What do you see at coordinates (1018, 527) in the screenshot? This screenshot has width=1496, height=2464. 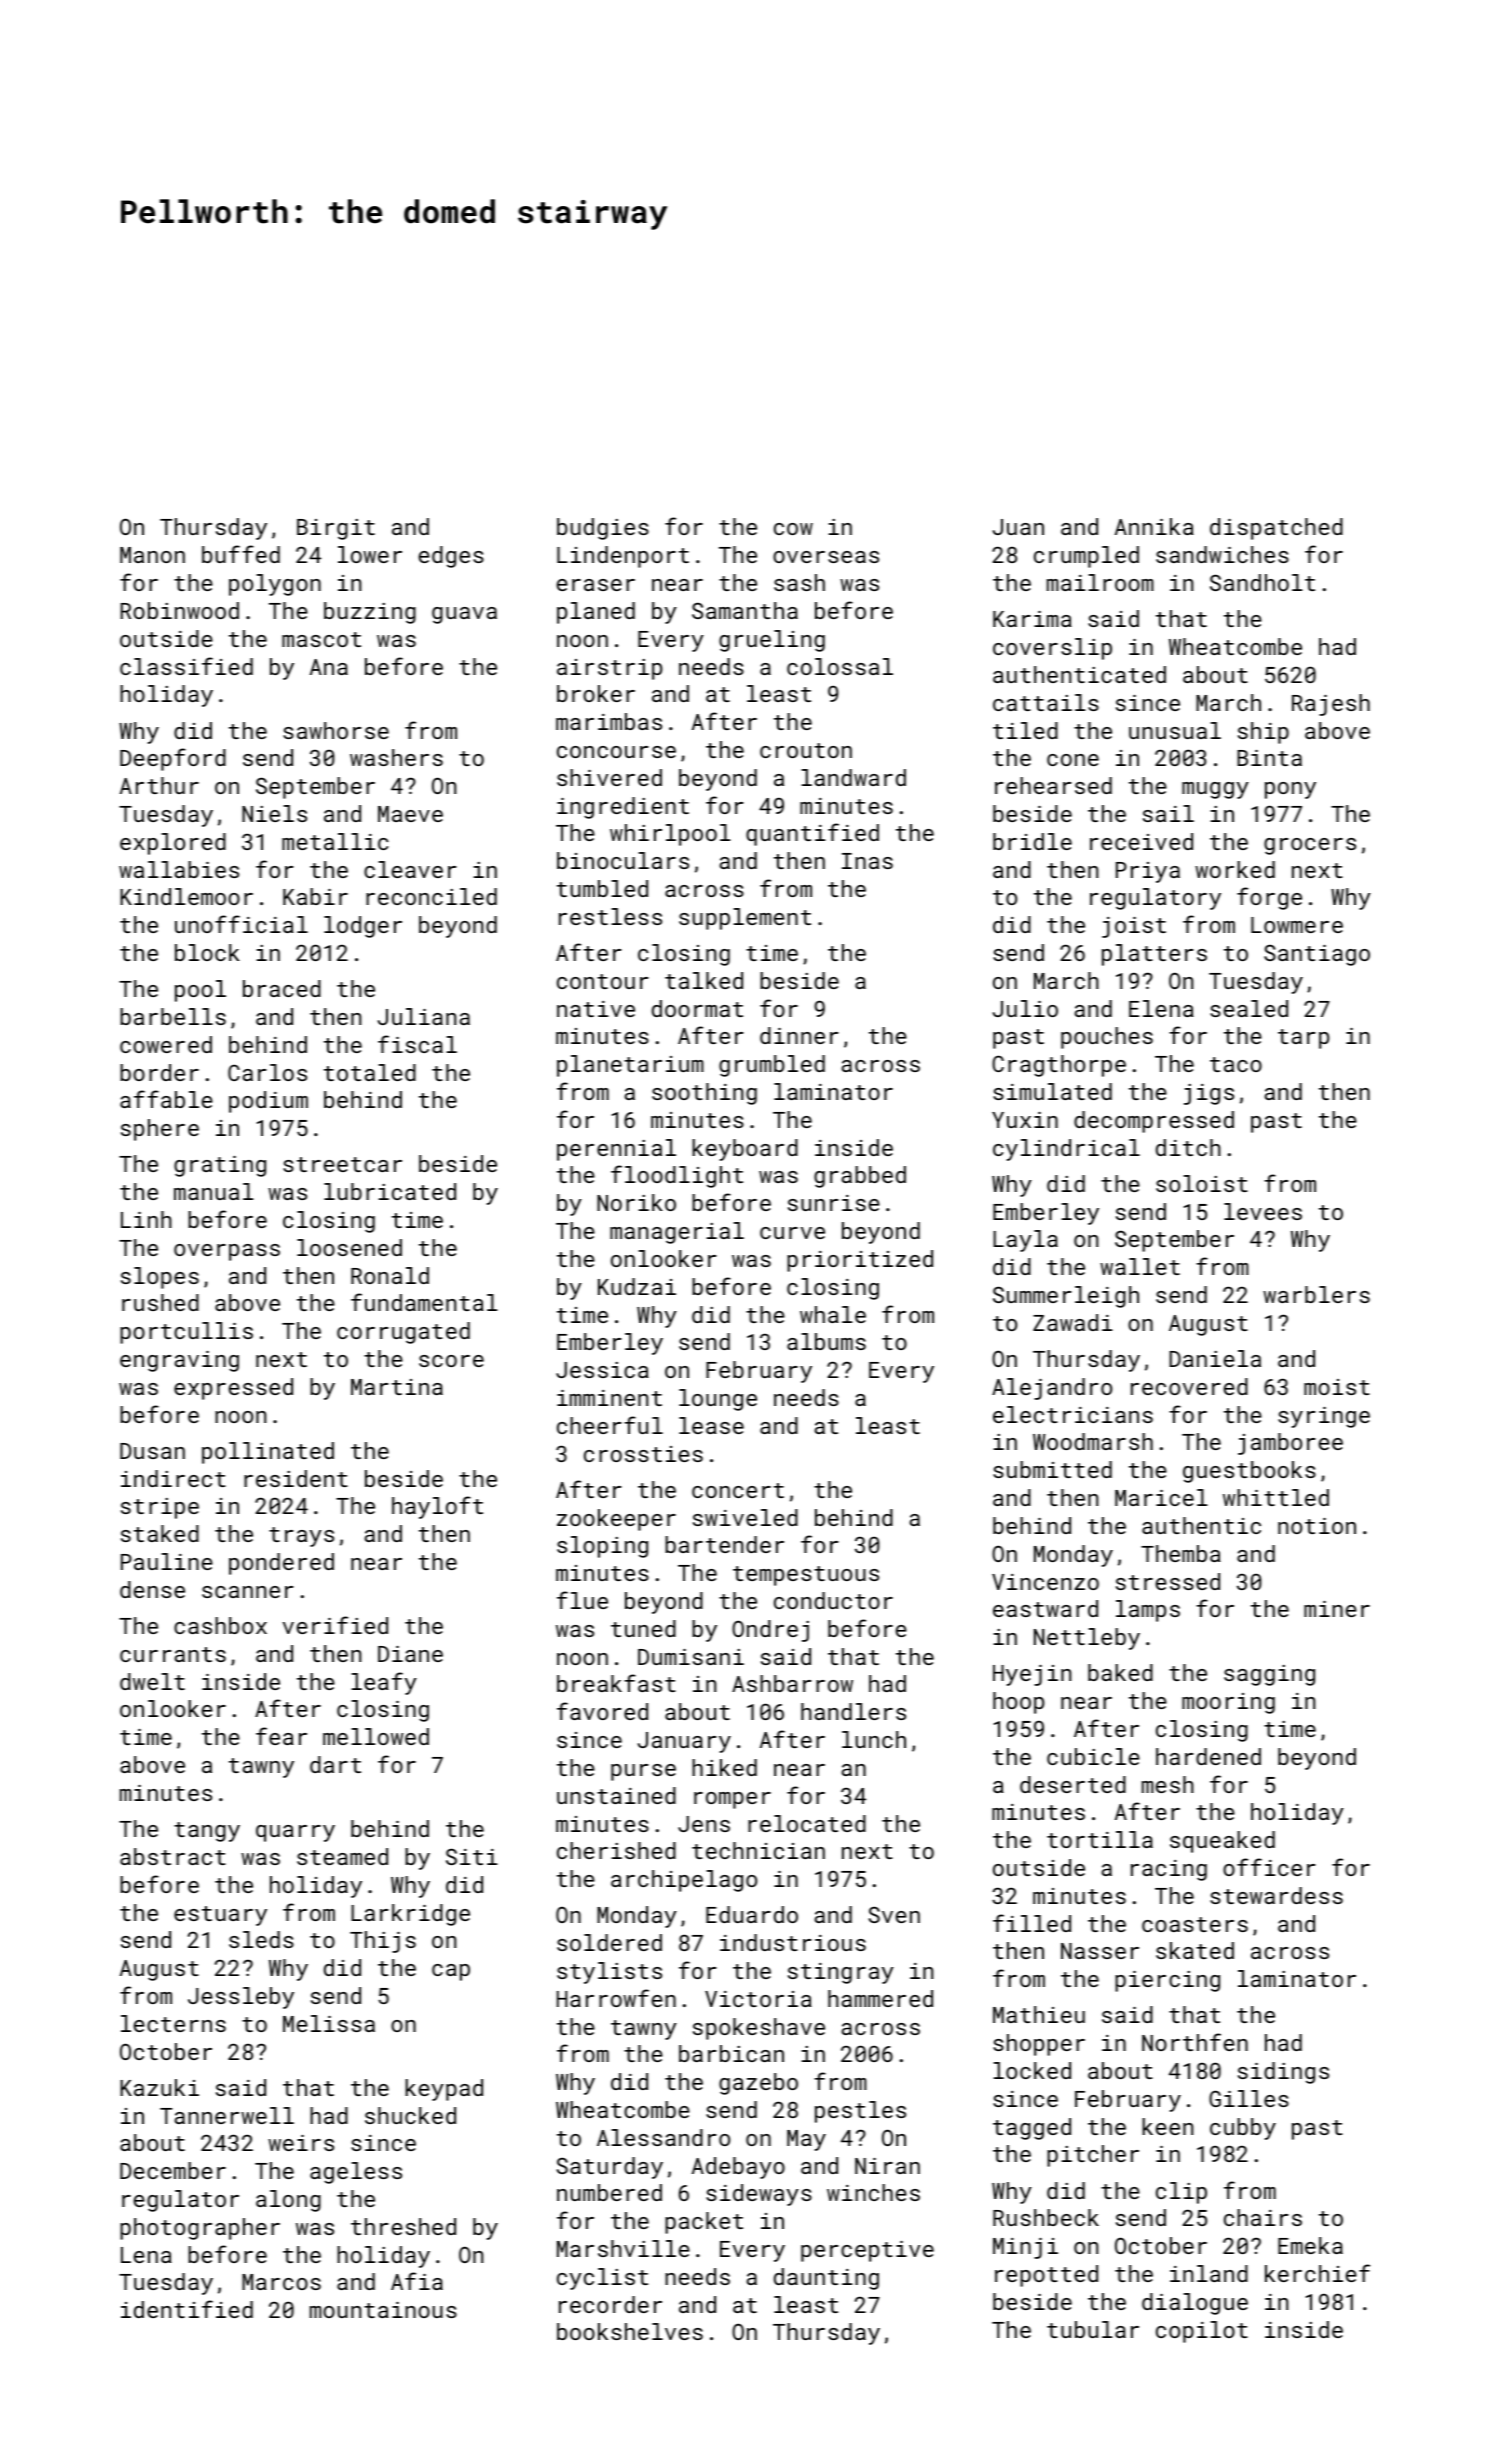 I see `Juan` at bounding box center [1018, 527].
